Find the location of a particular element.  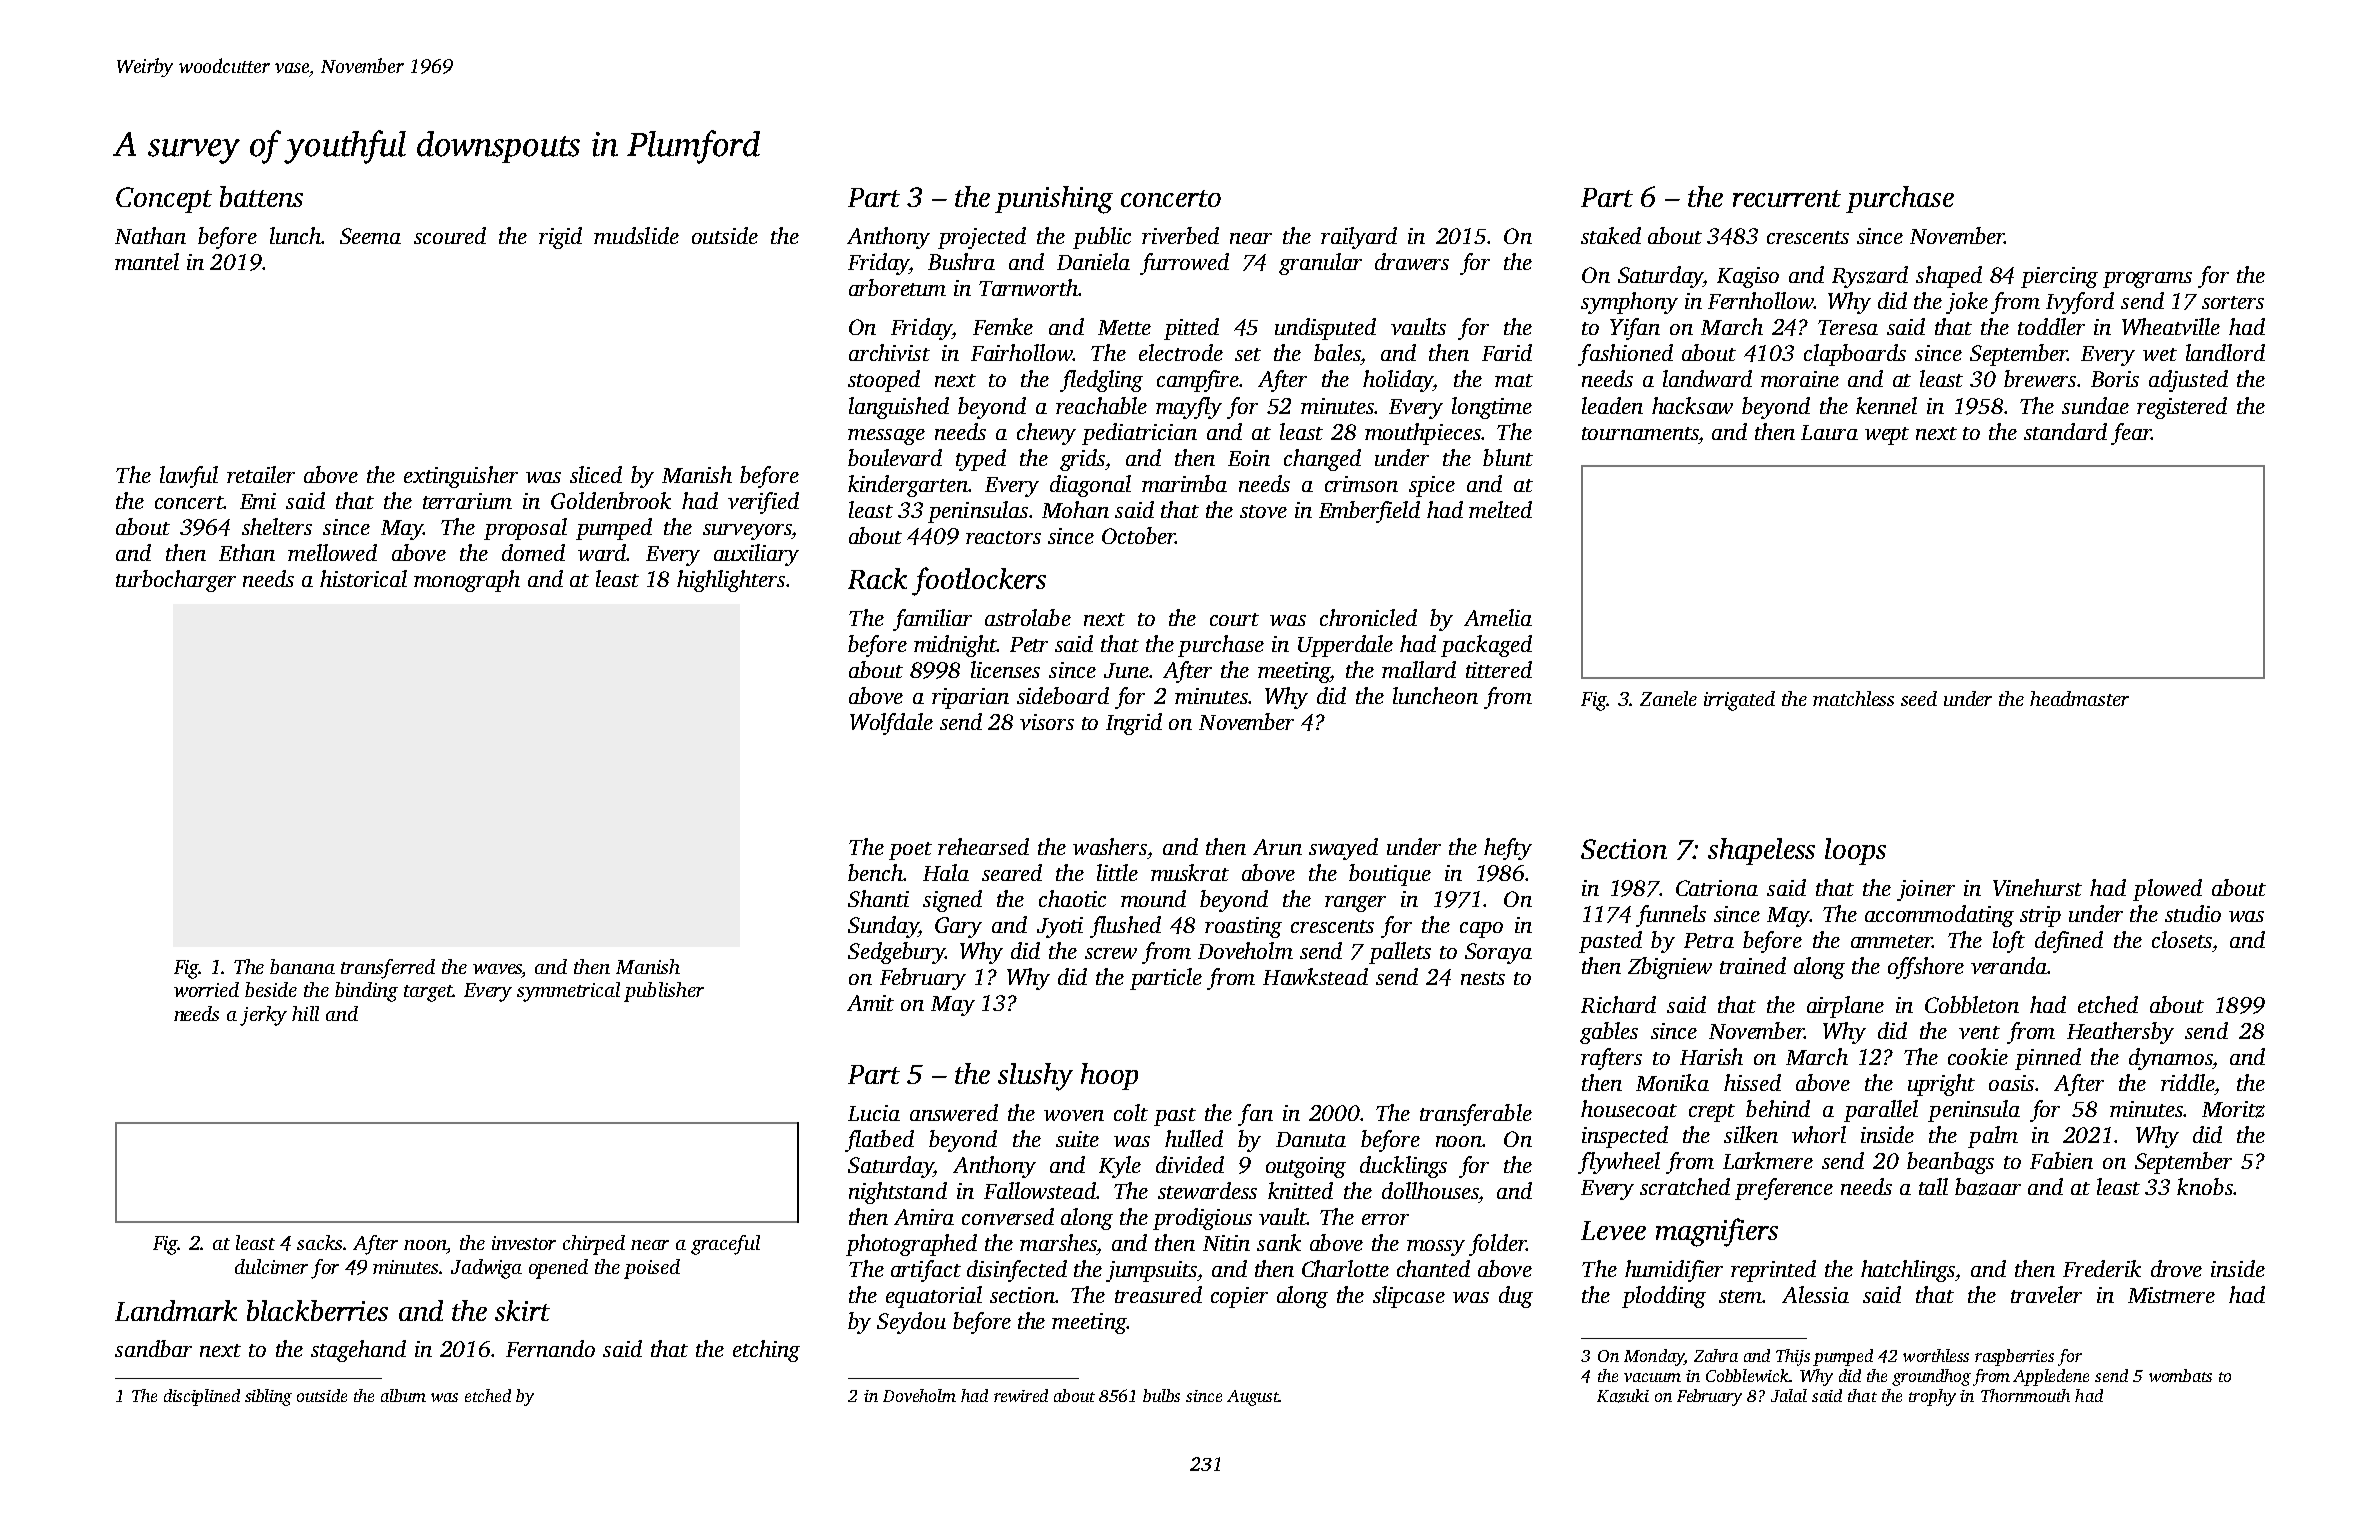

retailer is located at coordinates (261, 474).
